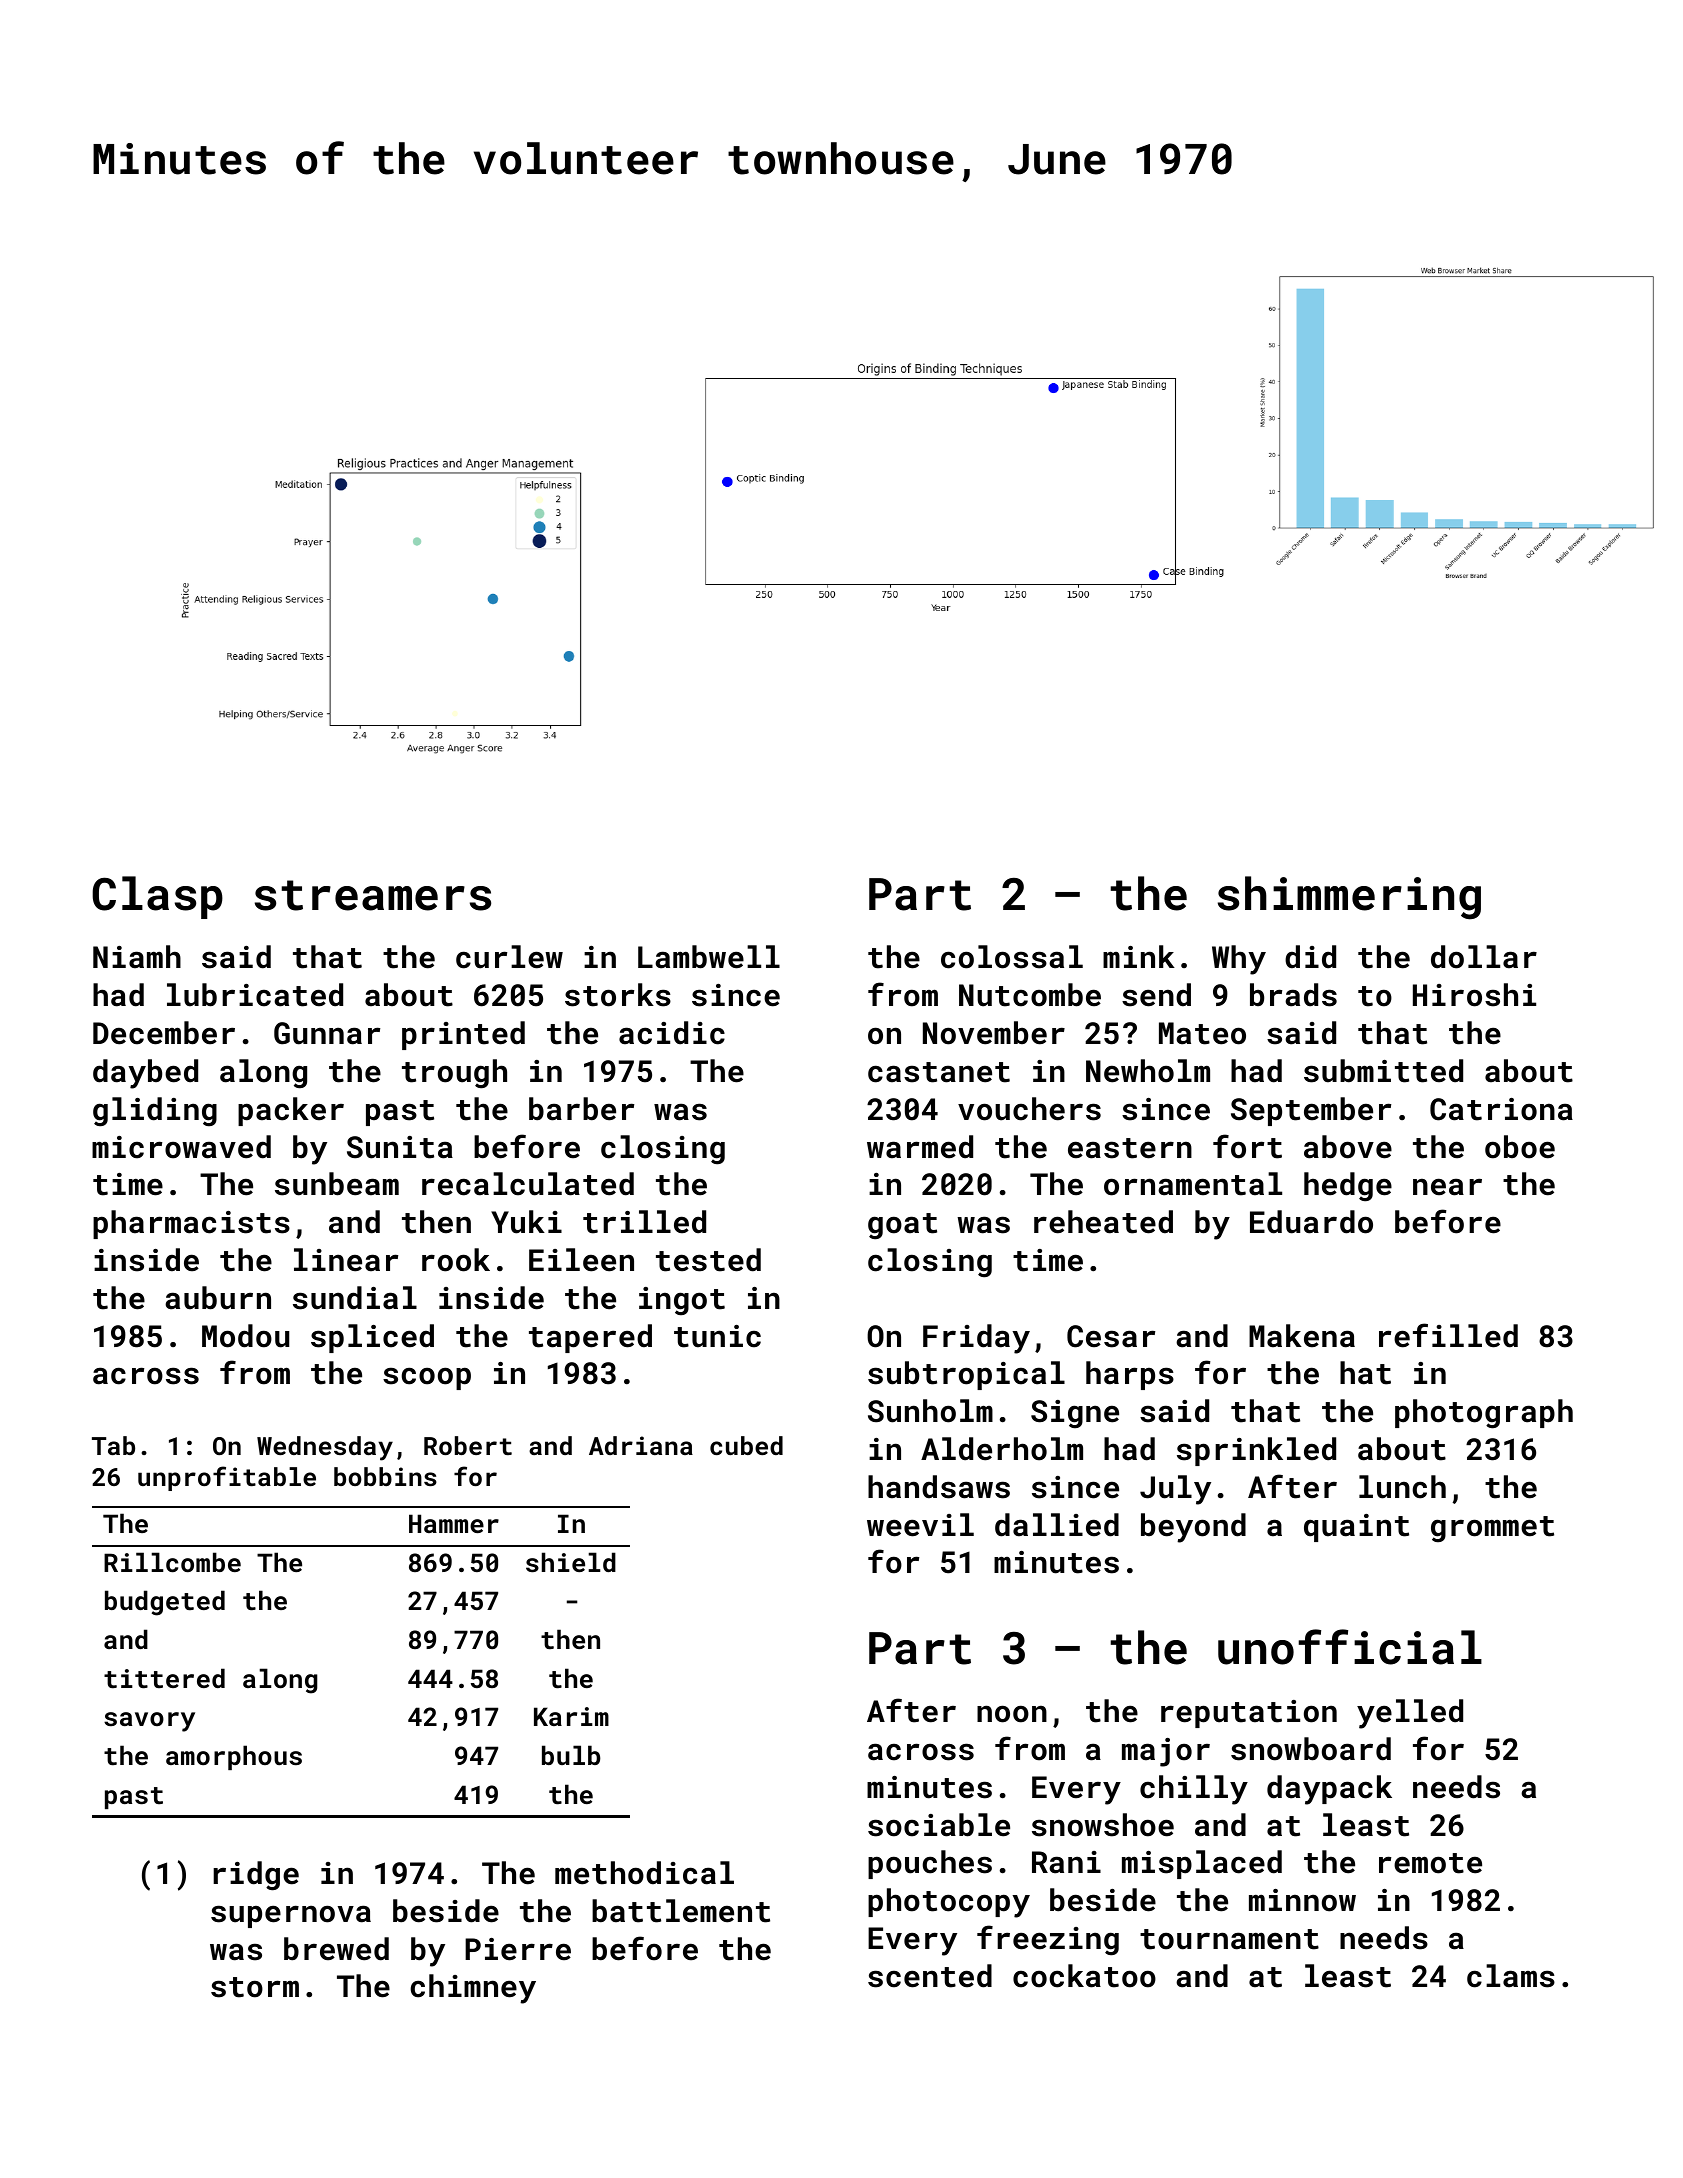  Describe the element at coordinates (1311, 1222) in the image. I see `Eduardo` at that location.
